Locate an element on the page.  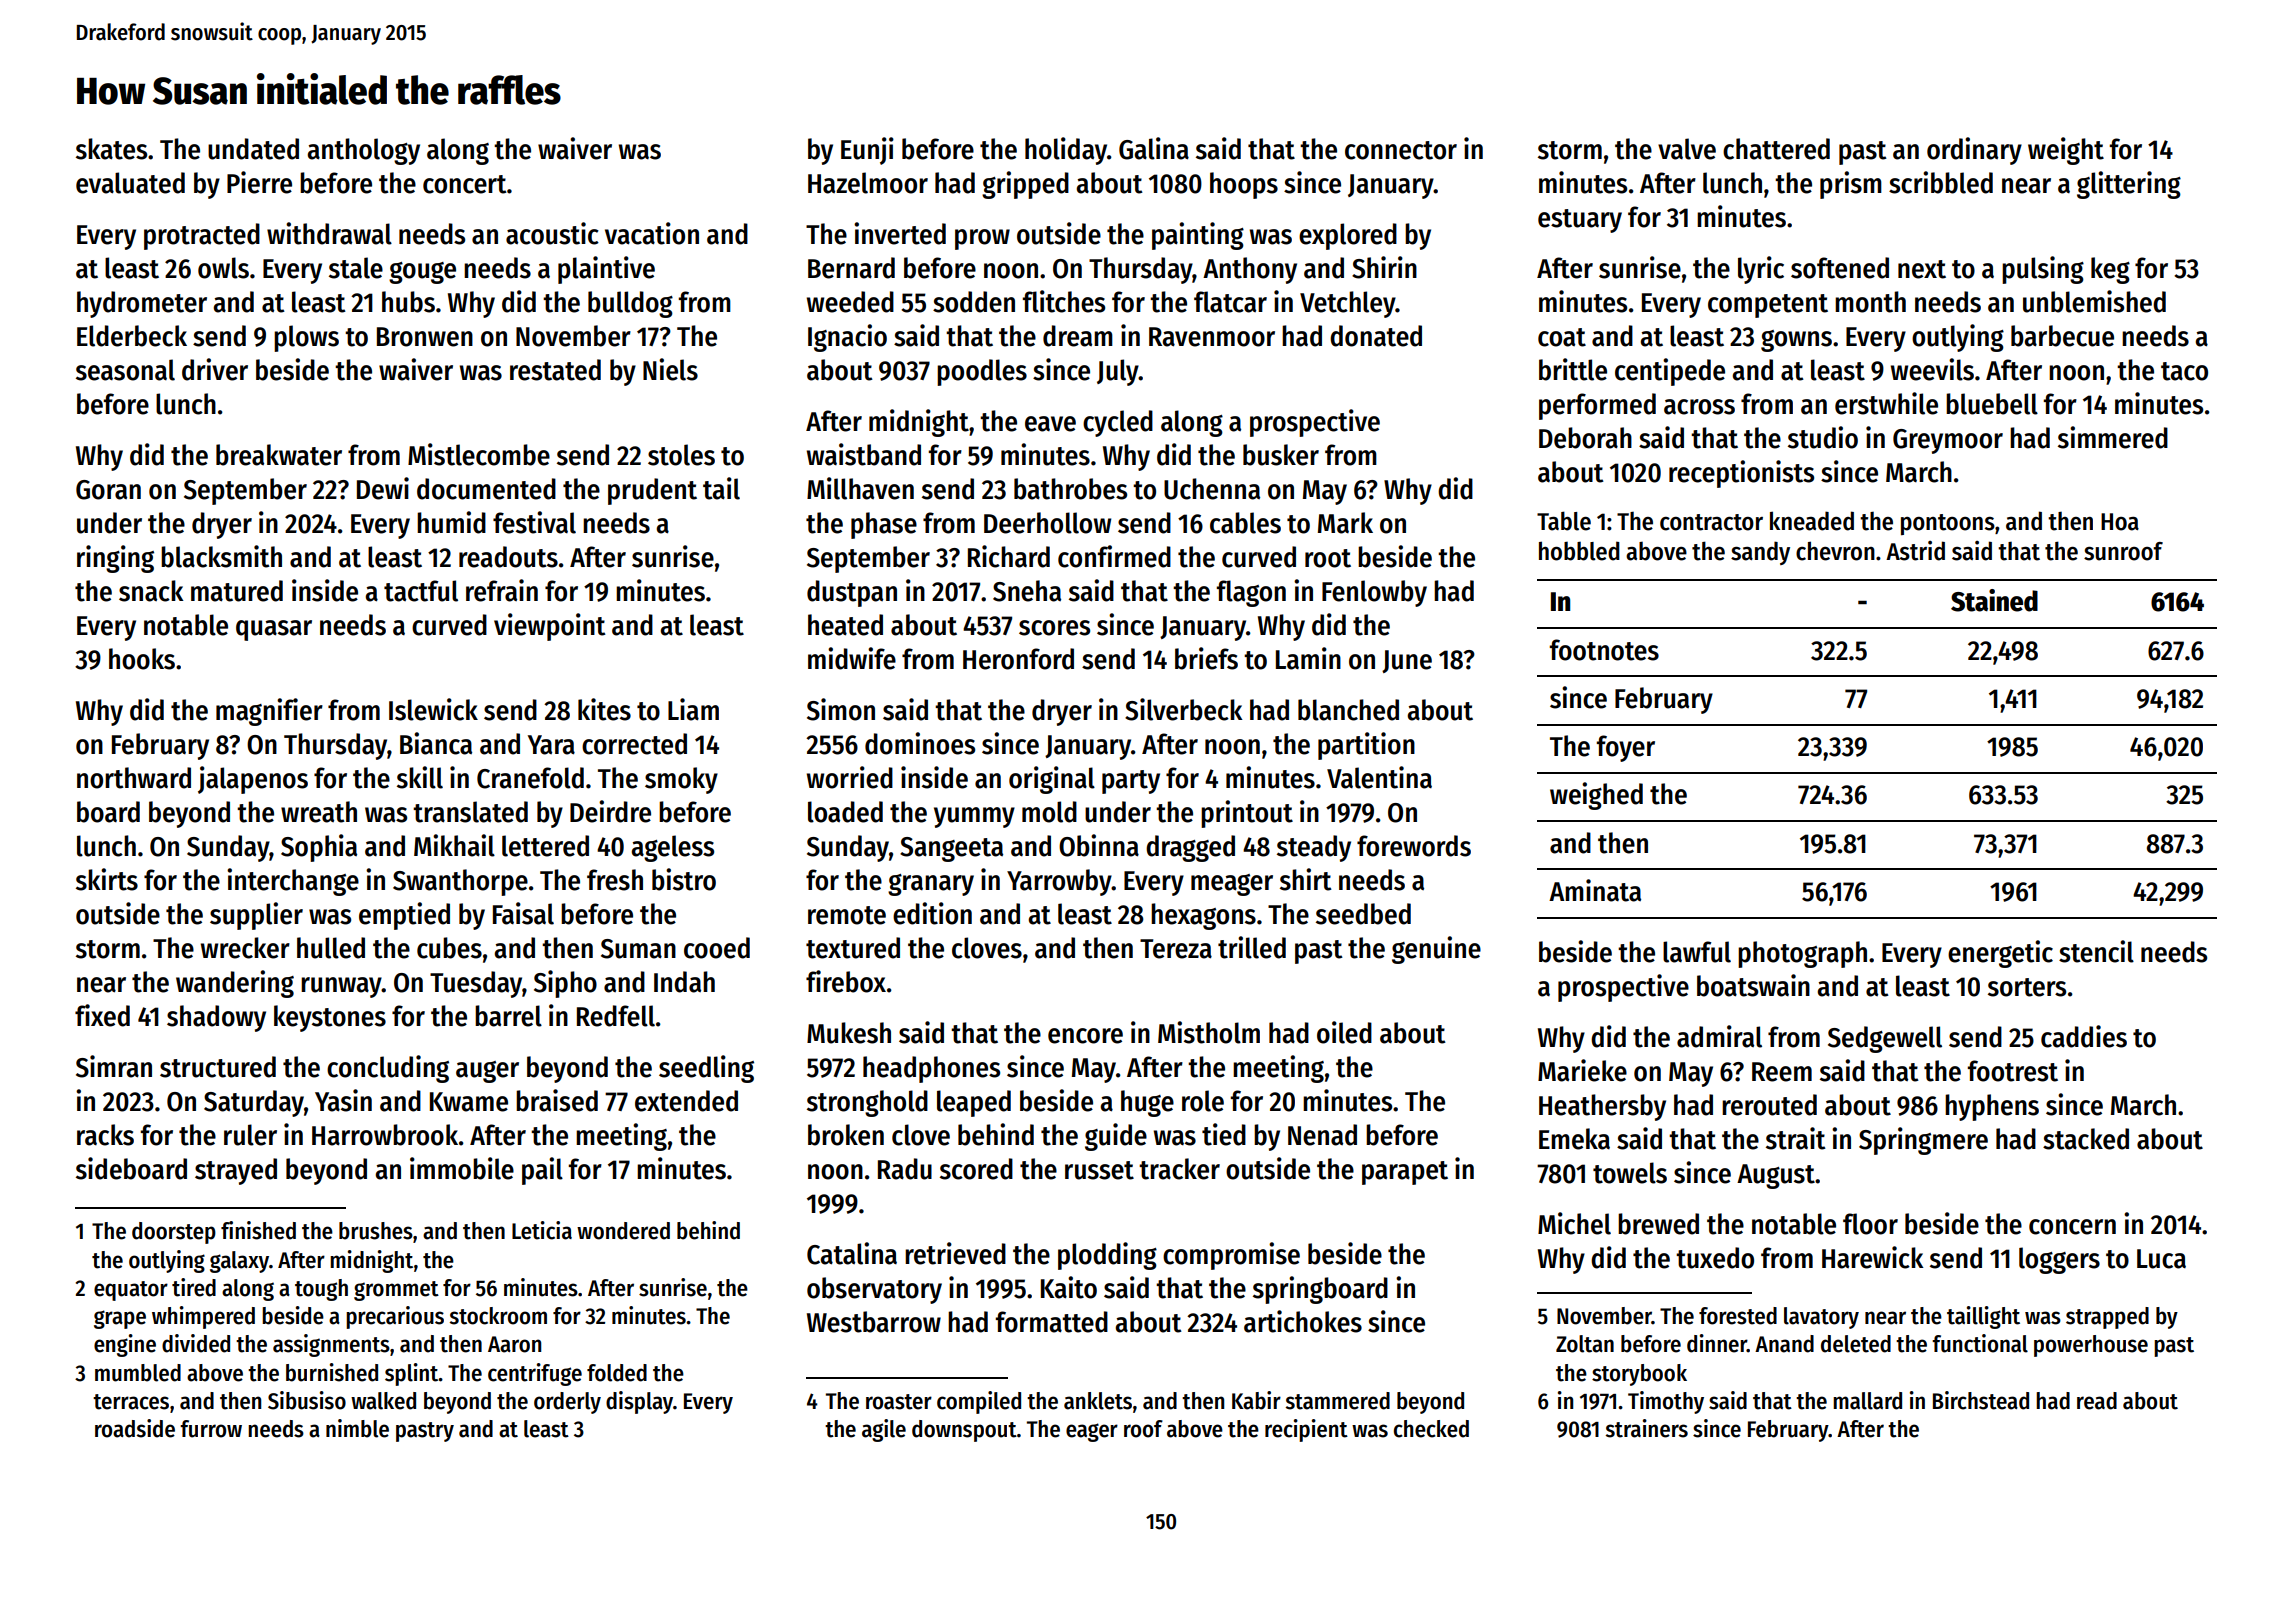
nimble is located at coordinates (357, 1428).
